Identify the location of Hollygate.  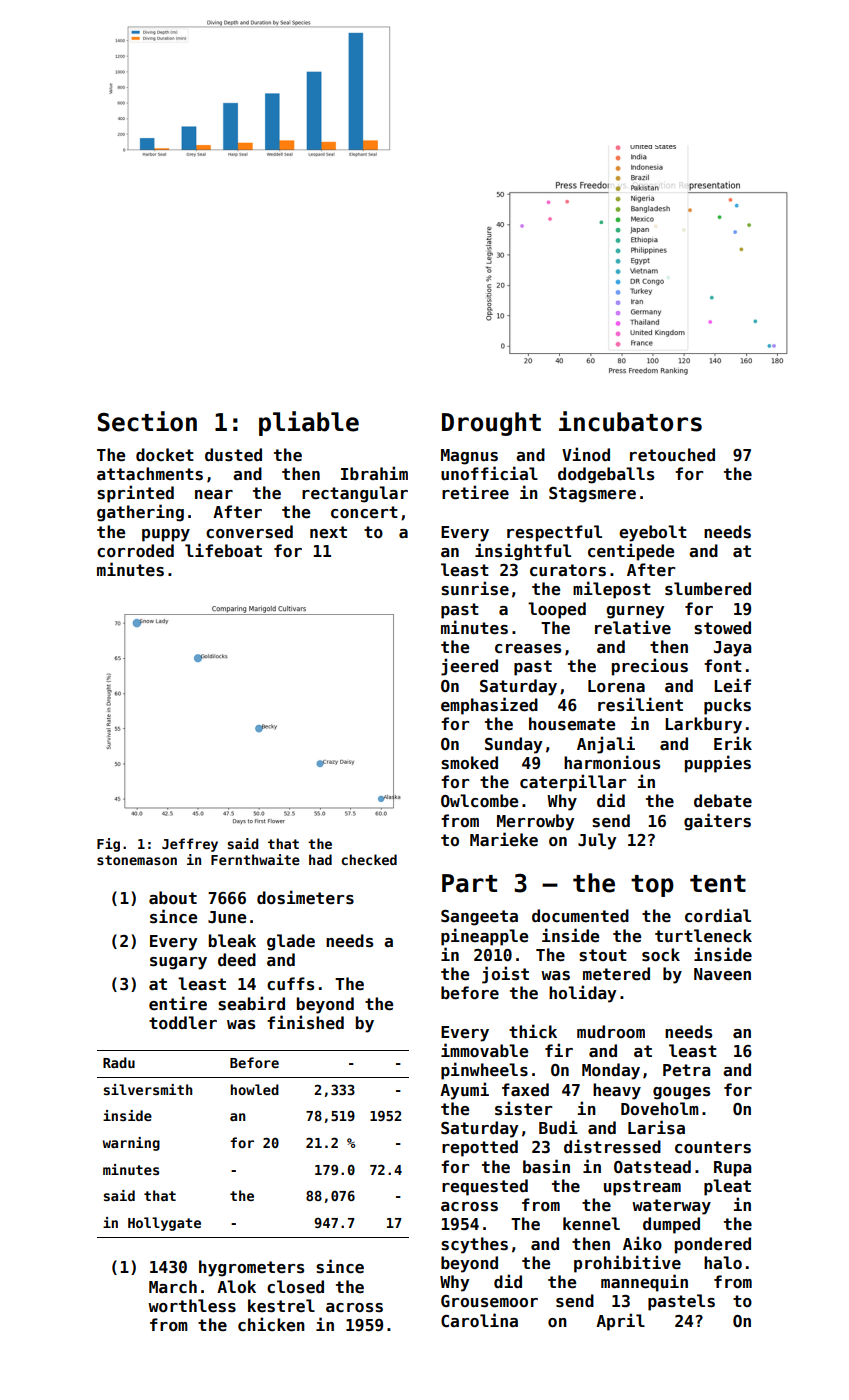
(164, 1224).
